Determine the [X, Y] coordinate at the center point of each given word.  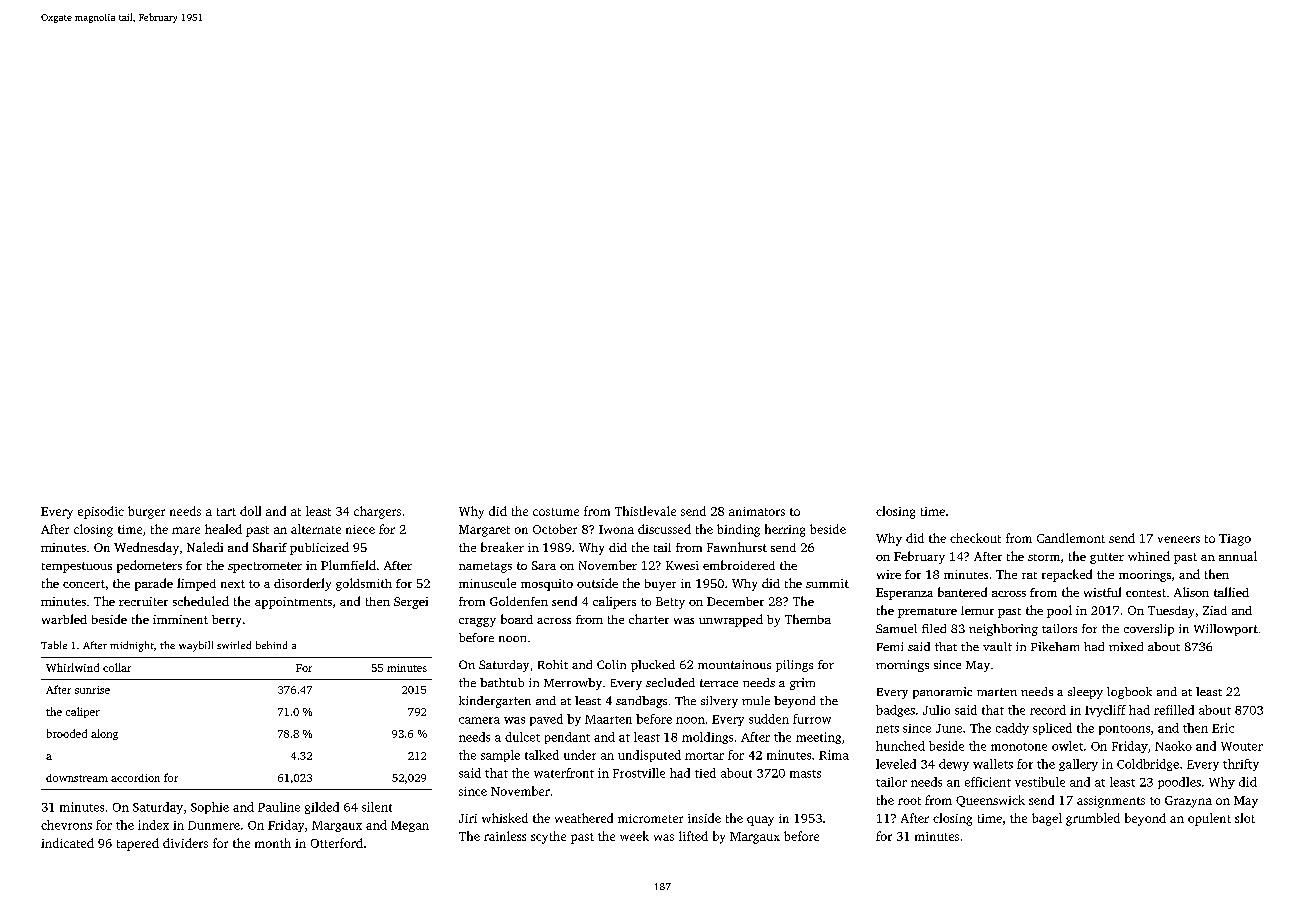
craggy [477, 622]
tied [705, 773]
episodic [101, 512]
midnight [132, 646]
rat [1029, 575]
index [153, 825]
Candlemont [1071, 538]
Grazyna [1188, 802]
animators [757, 511]
